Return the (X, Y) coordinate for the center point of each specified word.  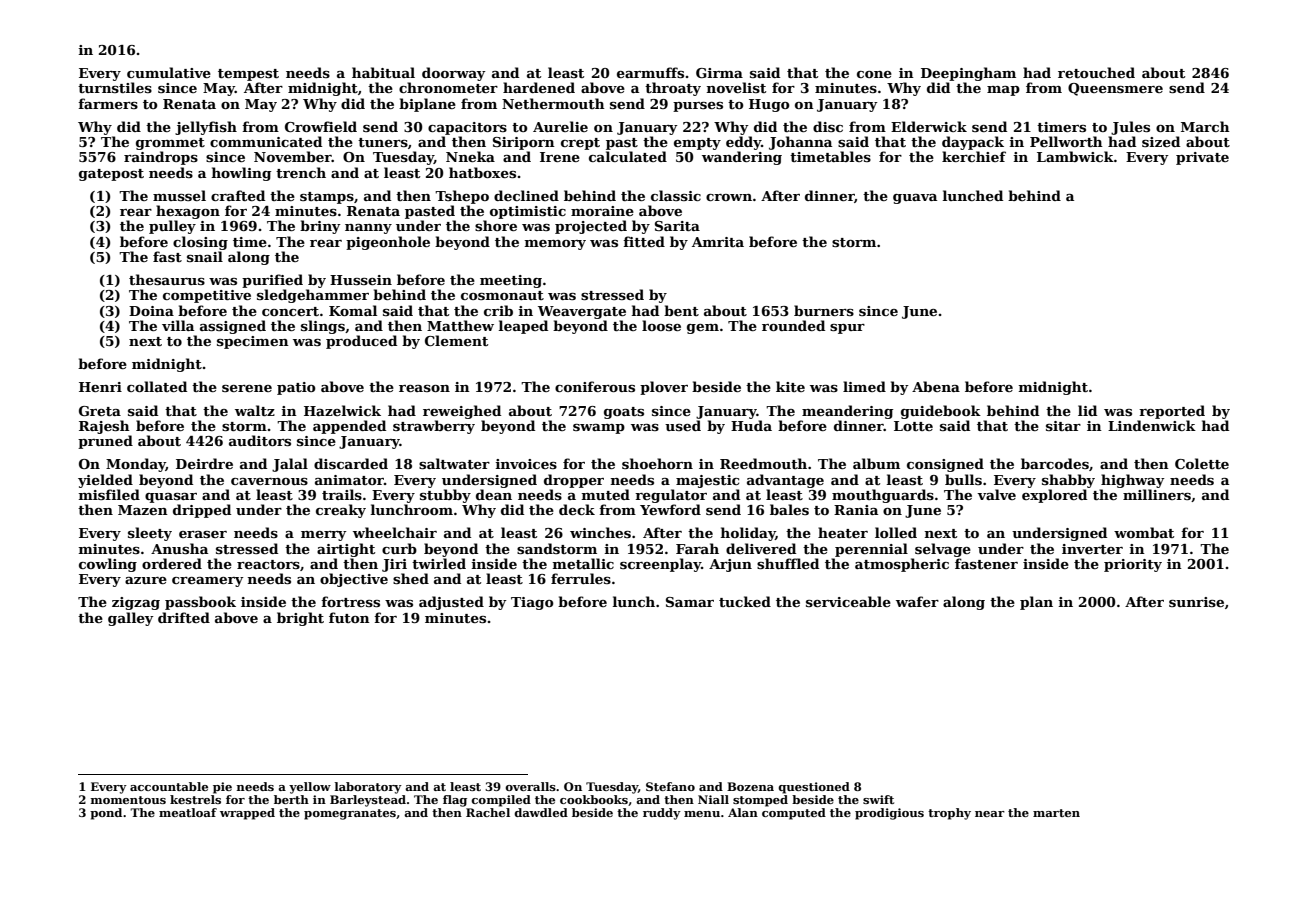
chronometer (448, 87)
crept (580, 144)
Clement (456, 340)
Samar (690, 602)
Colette (1202, 463)
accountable (169, 786)
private (1202, 158)
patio (296, 388)
